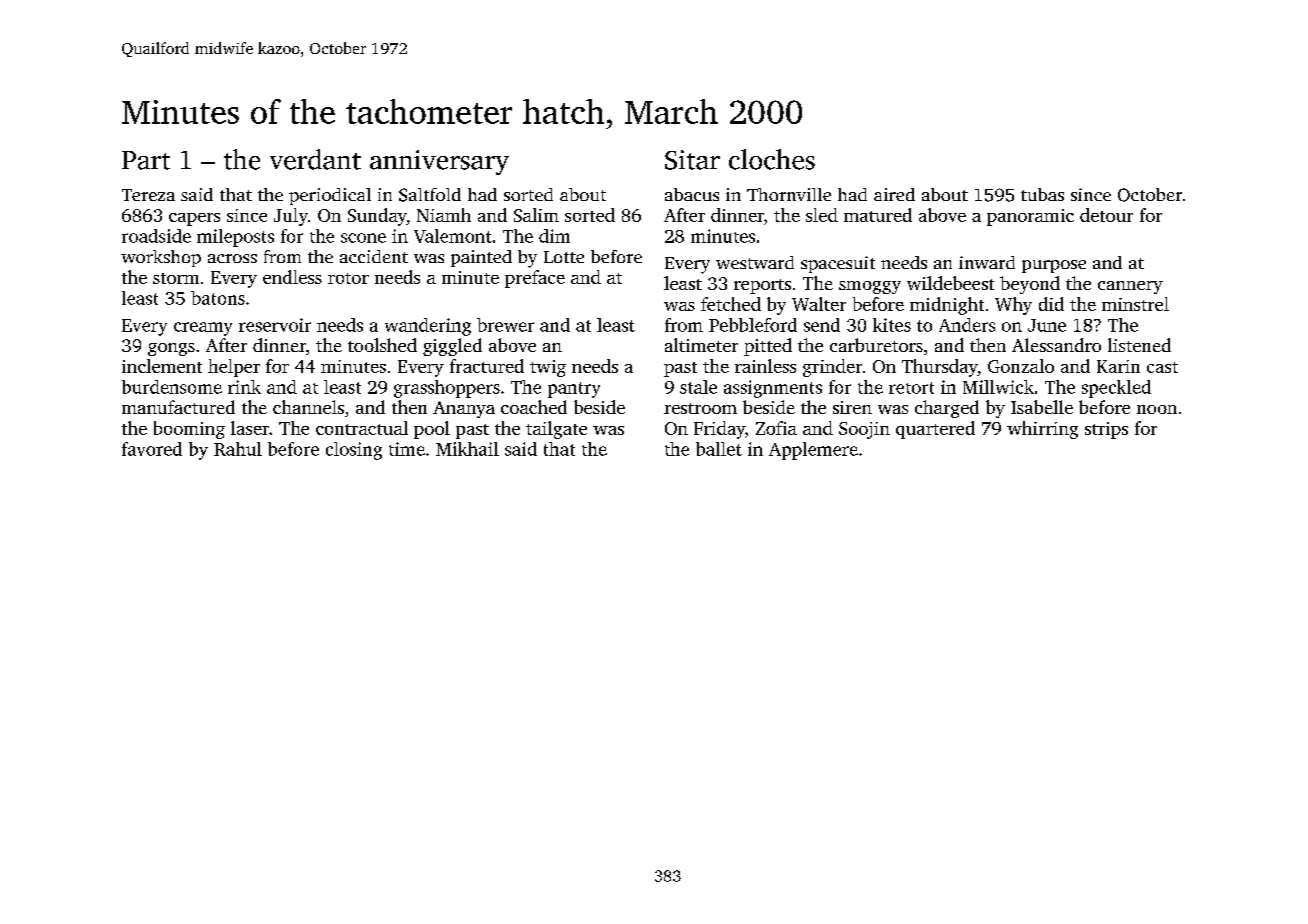  Describe the element at coordinates (464, 409) in the image. I see `Ananya` at that location.
